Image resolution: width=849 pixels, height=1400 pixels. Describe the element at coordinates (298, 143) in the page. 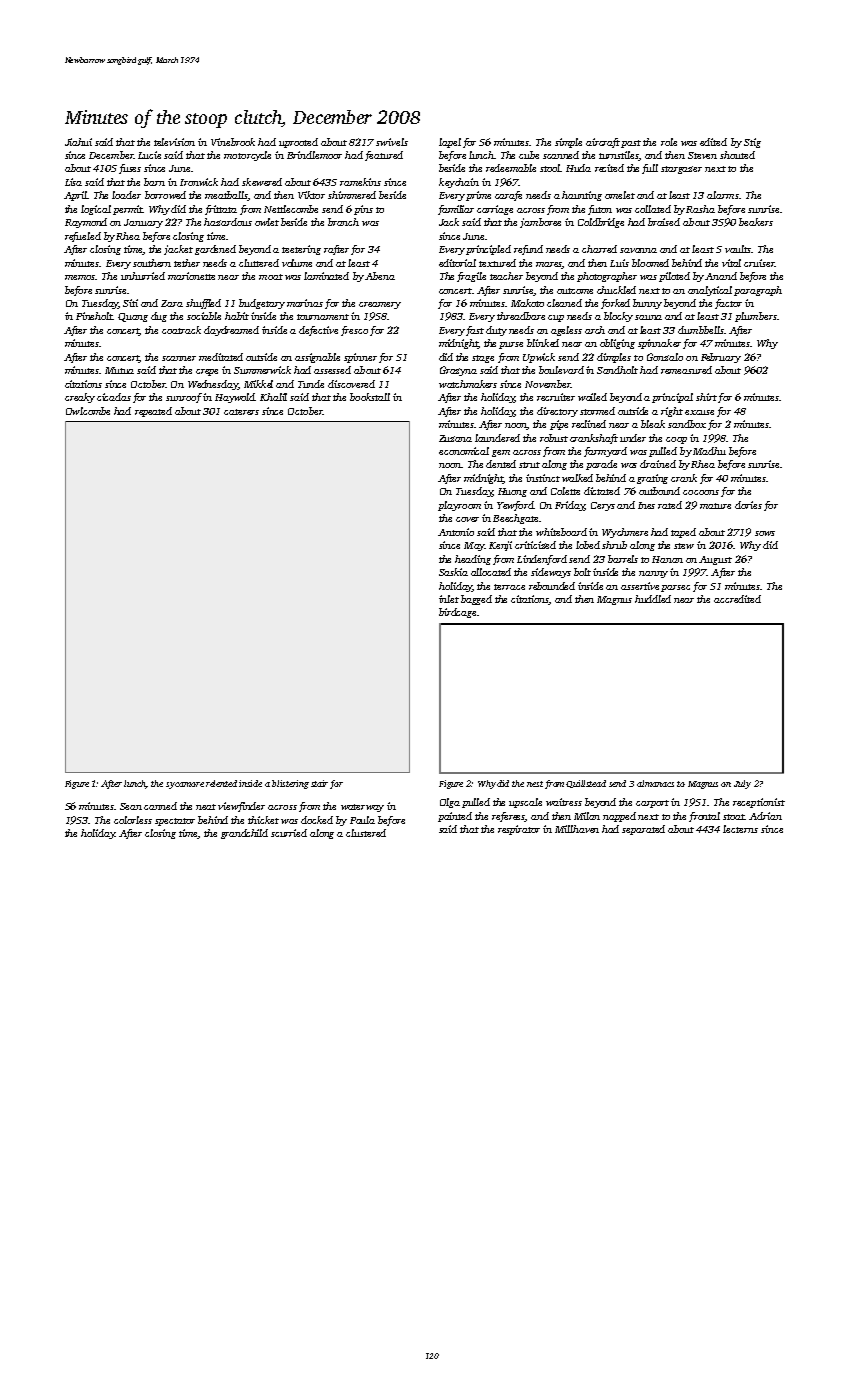

I see `uprooted` at that location.
